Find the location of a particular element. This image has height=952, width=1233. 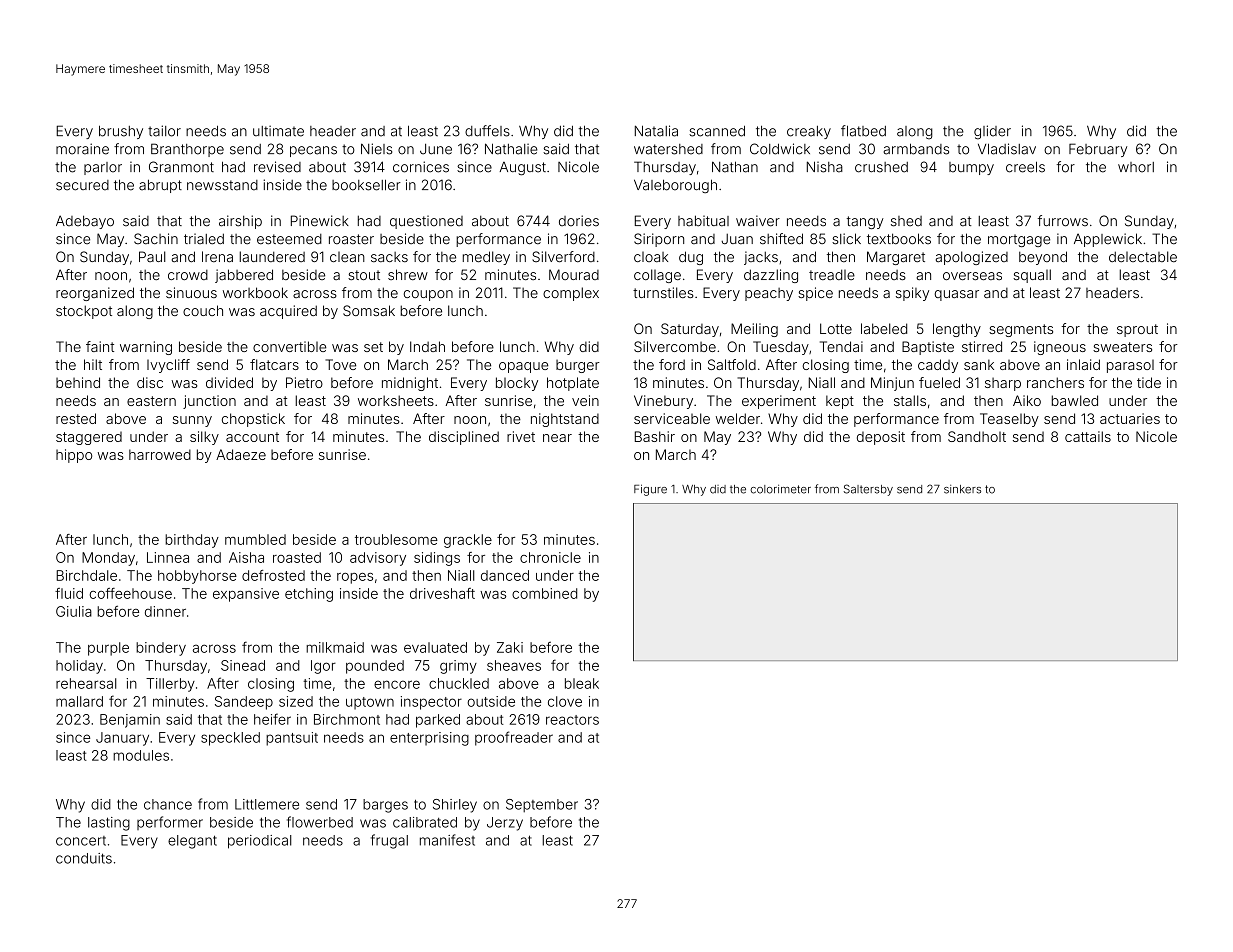

sinkers is located at coordinates (962, 489).
